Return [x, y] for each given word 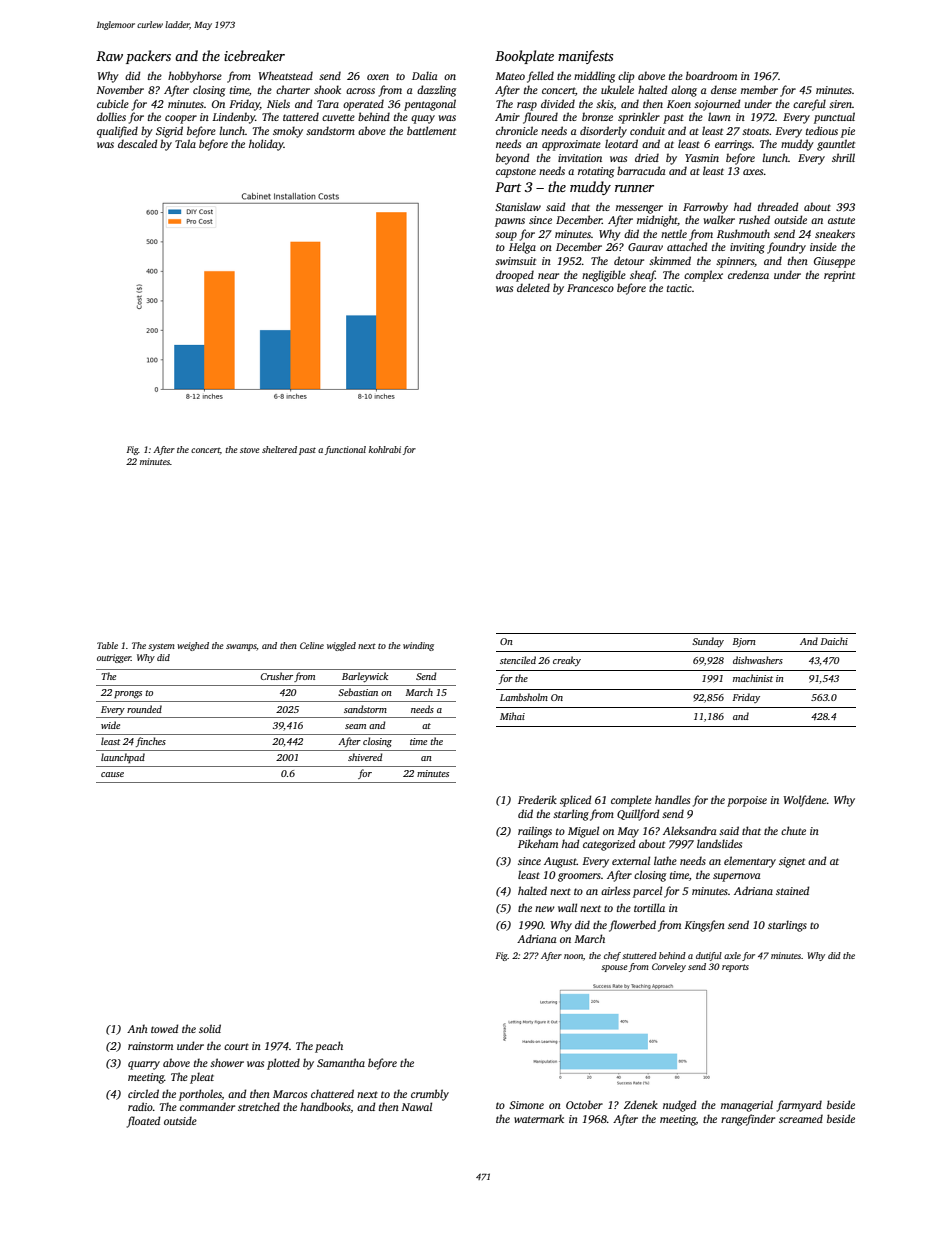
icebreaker [254, 55]
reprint [839, 276]
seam [355, 726]
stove [250, 450]
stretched [259, 1106]
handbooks [325, 1107]
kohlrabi [385, 449]
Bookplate [524, 57]
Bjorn [744, 642]
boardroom [711, 75]
